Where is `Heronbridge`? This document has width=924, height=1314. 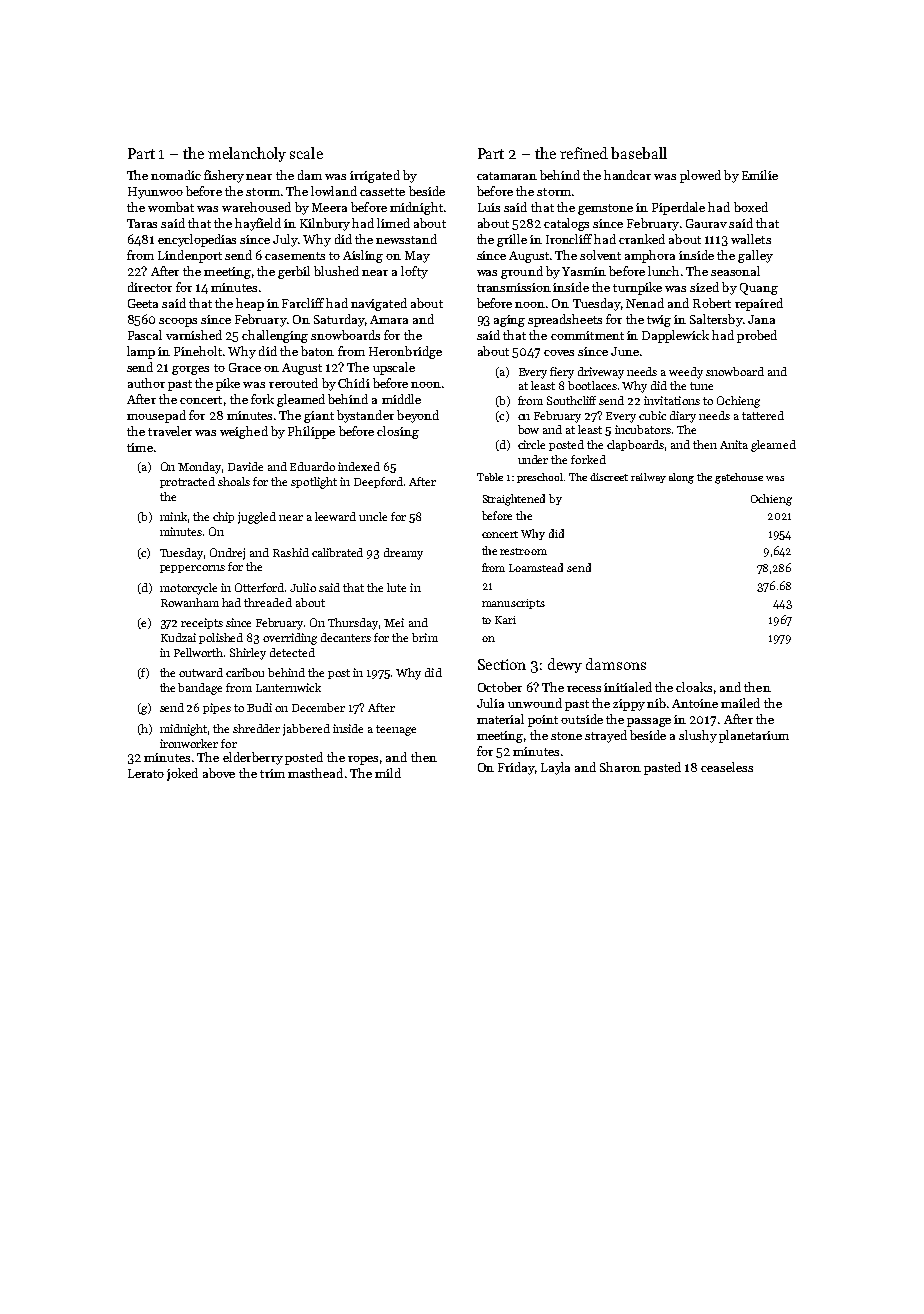 Heronbridge is located at coordinates (405, 352).
